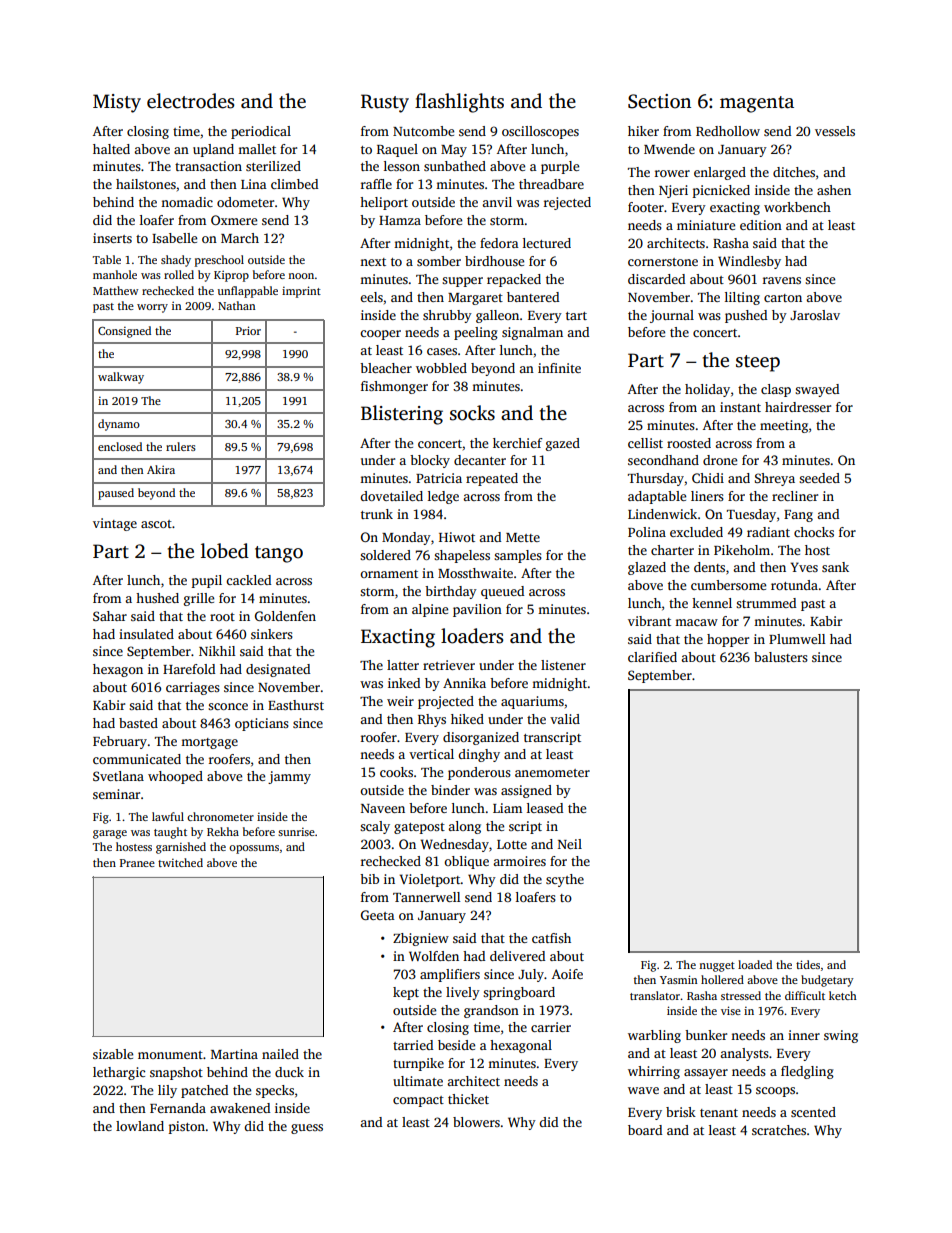 The image size is (952, 1233). What do you see at coordinates (681, 1112) in the screenshot?
I see `brisk` at bounding box center [681, 1112].
